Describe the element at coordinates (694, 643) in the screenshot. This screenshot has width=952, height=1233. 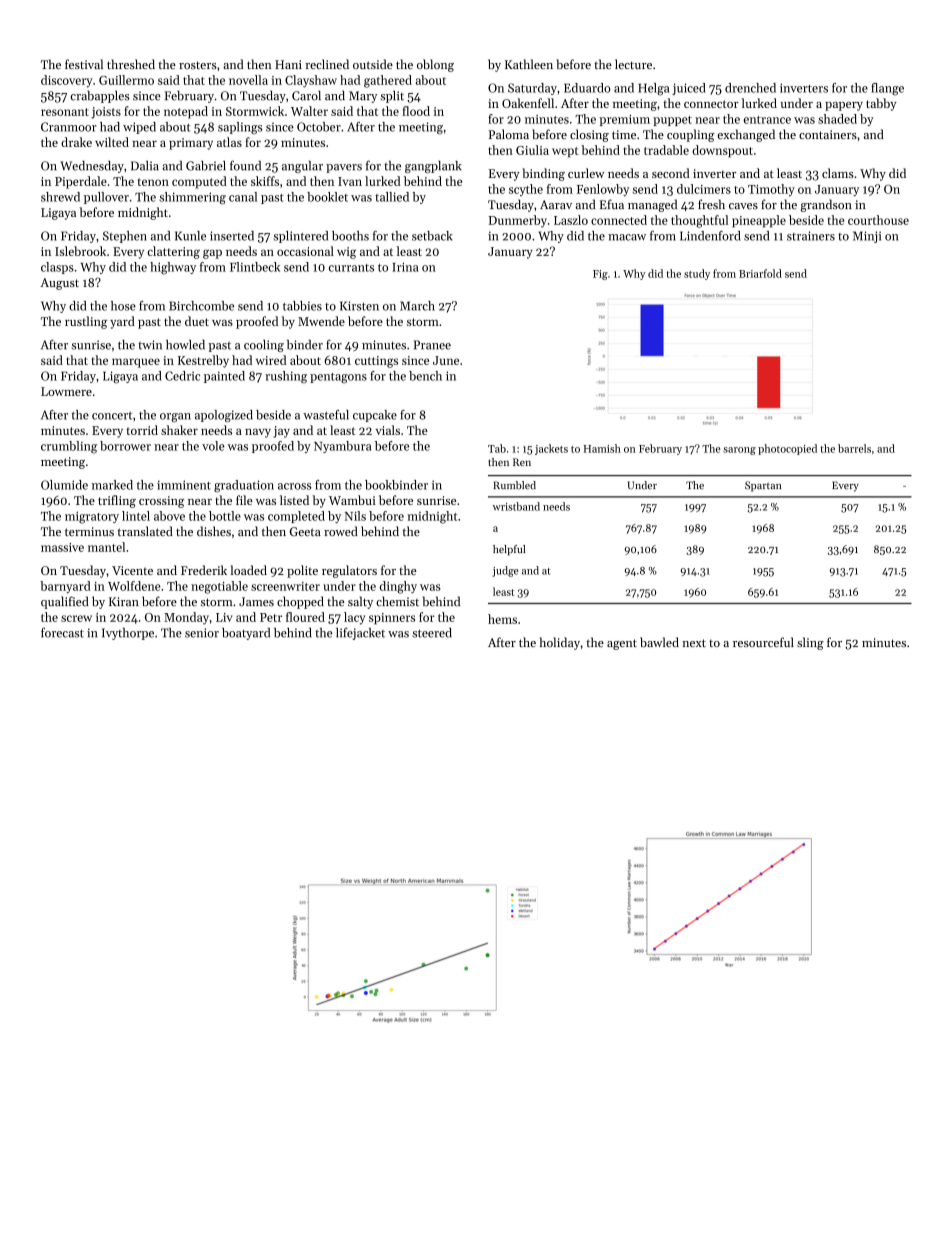
I see `next` at that location.
